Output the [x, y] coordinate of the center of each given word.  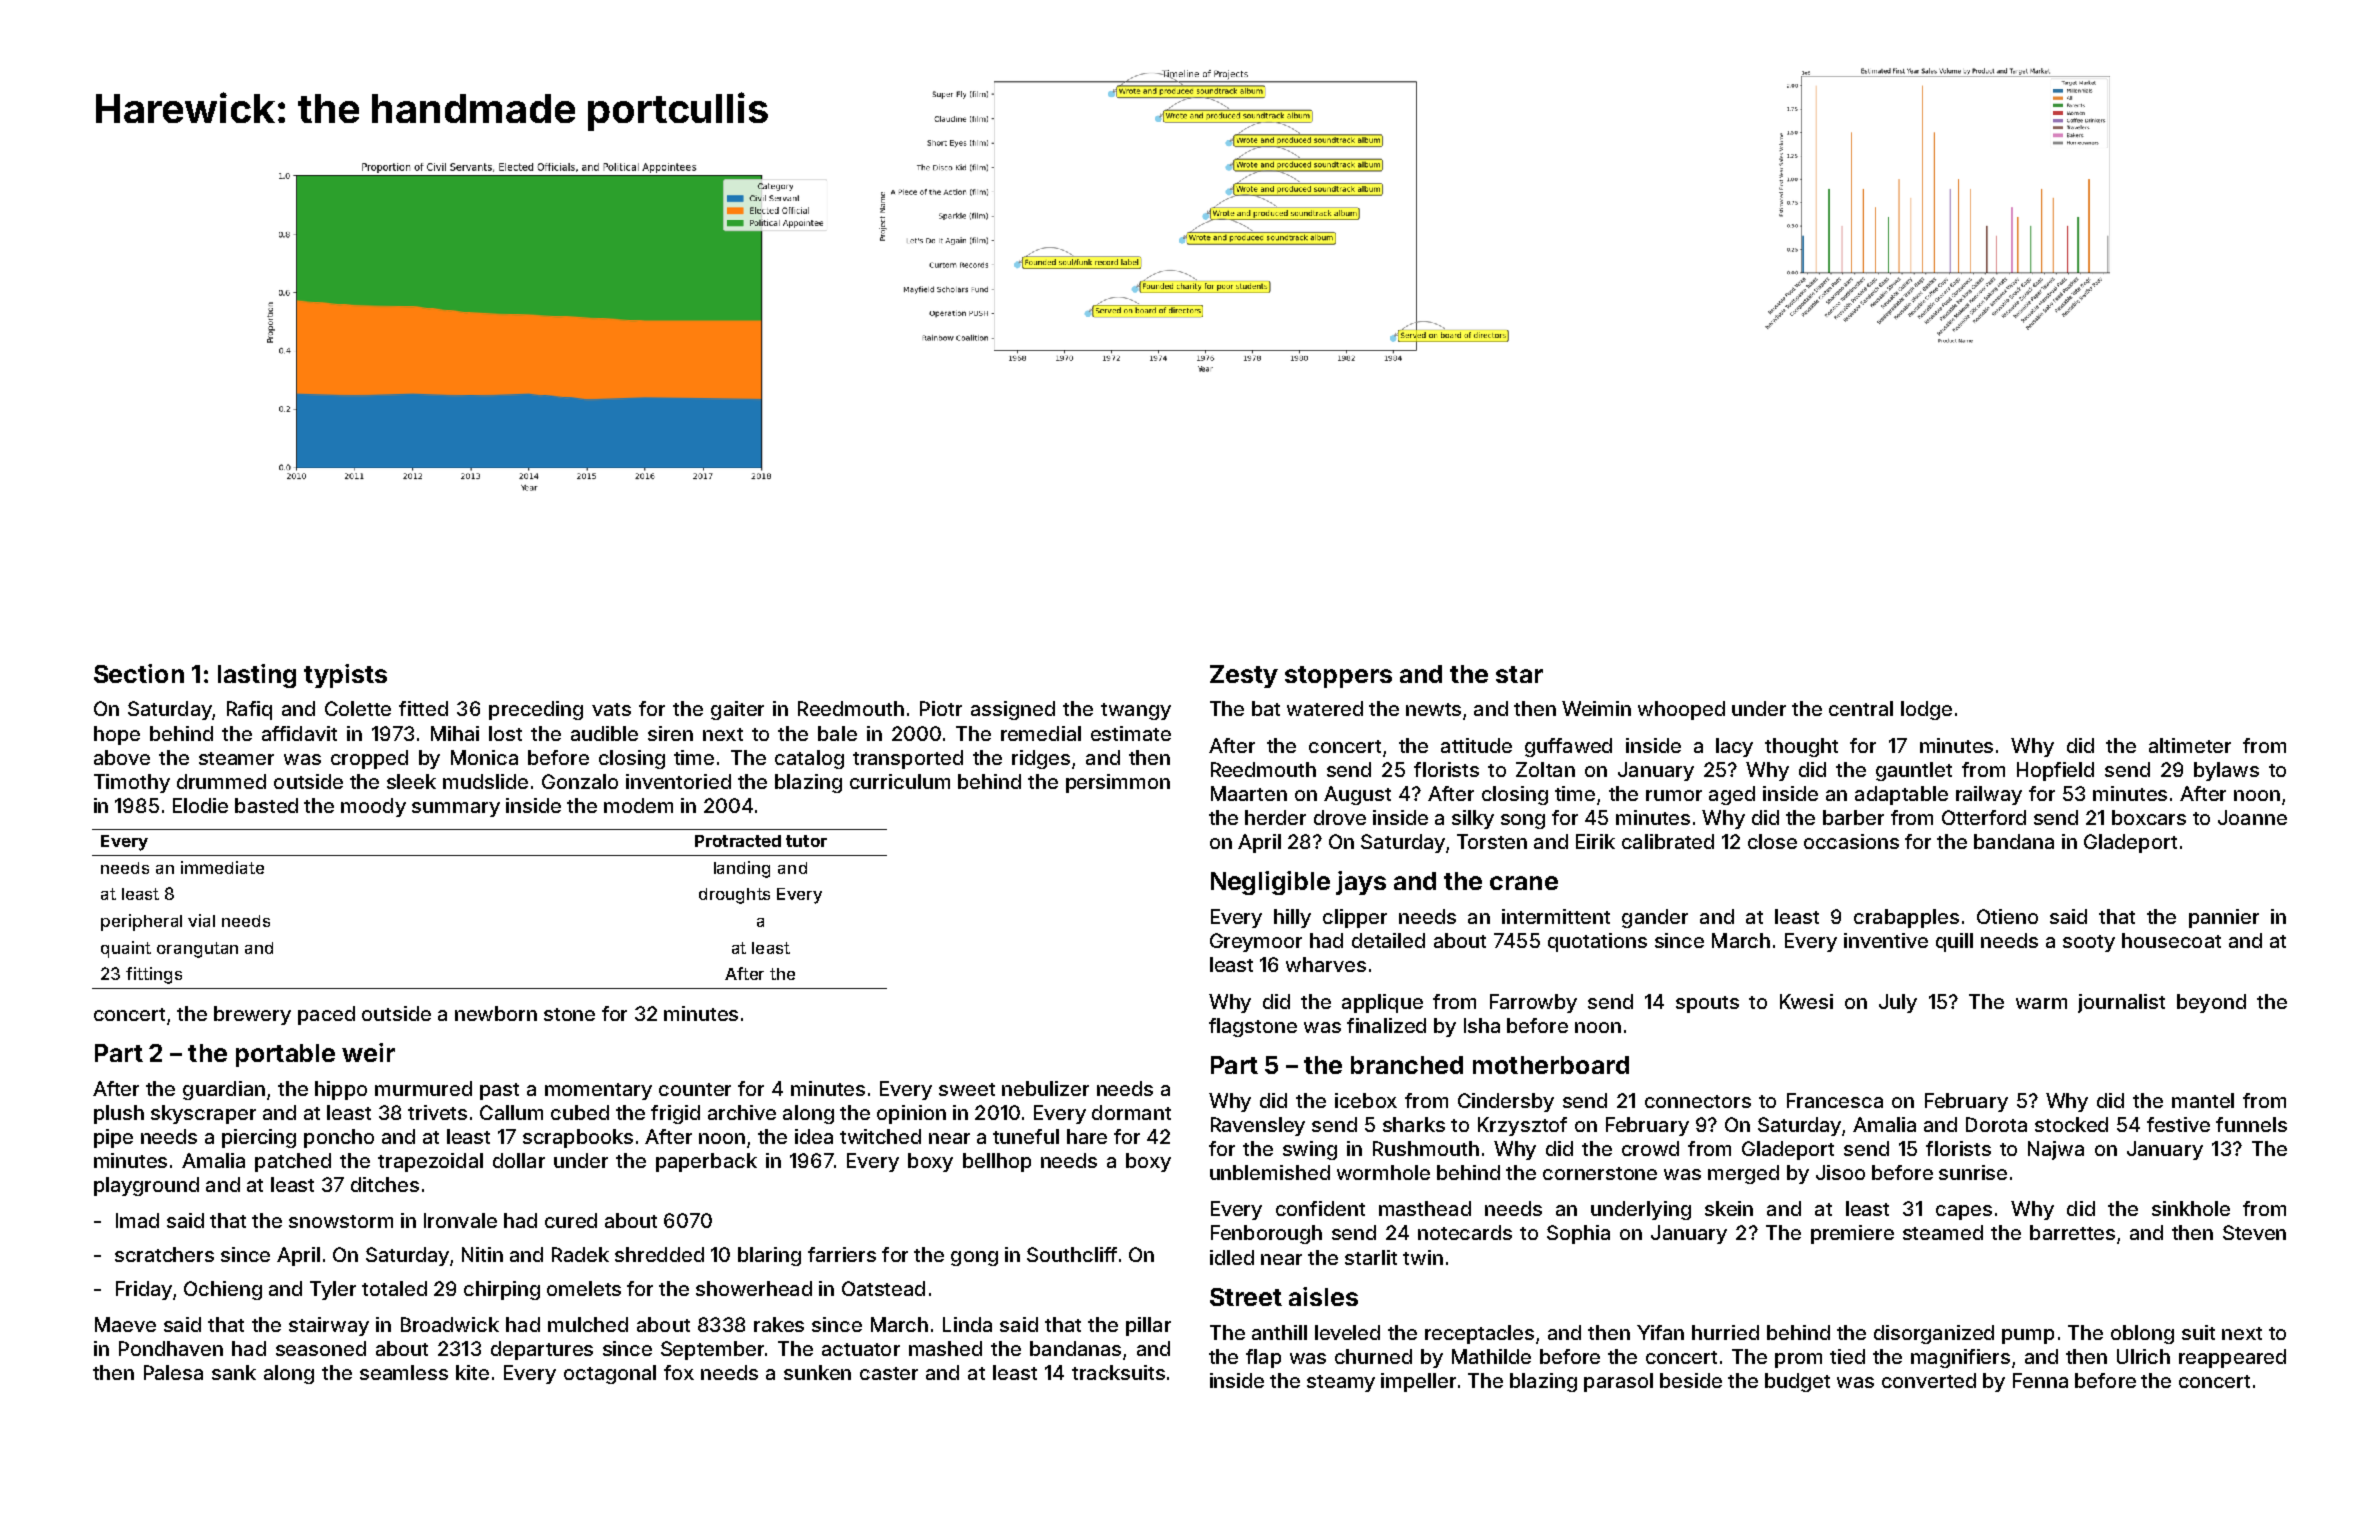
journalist [2121, 1003]
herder [1275, 817]
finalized [1386, 1025]
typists [345, 676]
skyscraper [203, 1114]
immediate [222, 867]
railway [1989, 795]
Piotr [941, 708]
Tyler [333, 1290]
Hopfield [2055, 771]
